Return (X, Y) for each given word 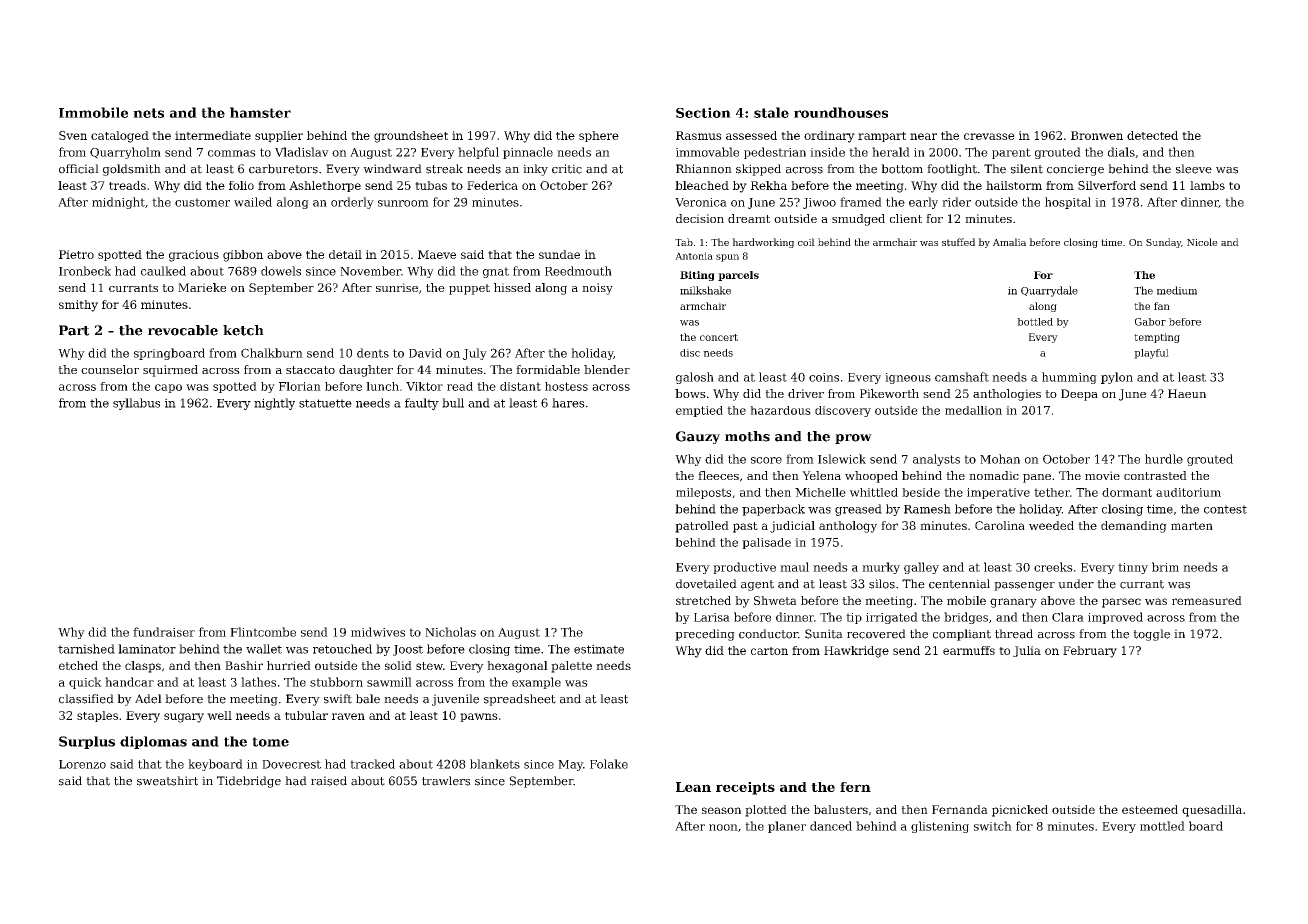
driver (806, 393)
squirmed (170, 371)
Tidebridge (249, 782)
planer (787, 827)
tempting (1157, 338)
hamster (260, 112)
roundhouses (841, 112)
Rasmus (699, 135)
